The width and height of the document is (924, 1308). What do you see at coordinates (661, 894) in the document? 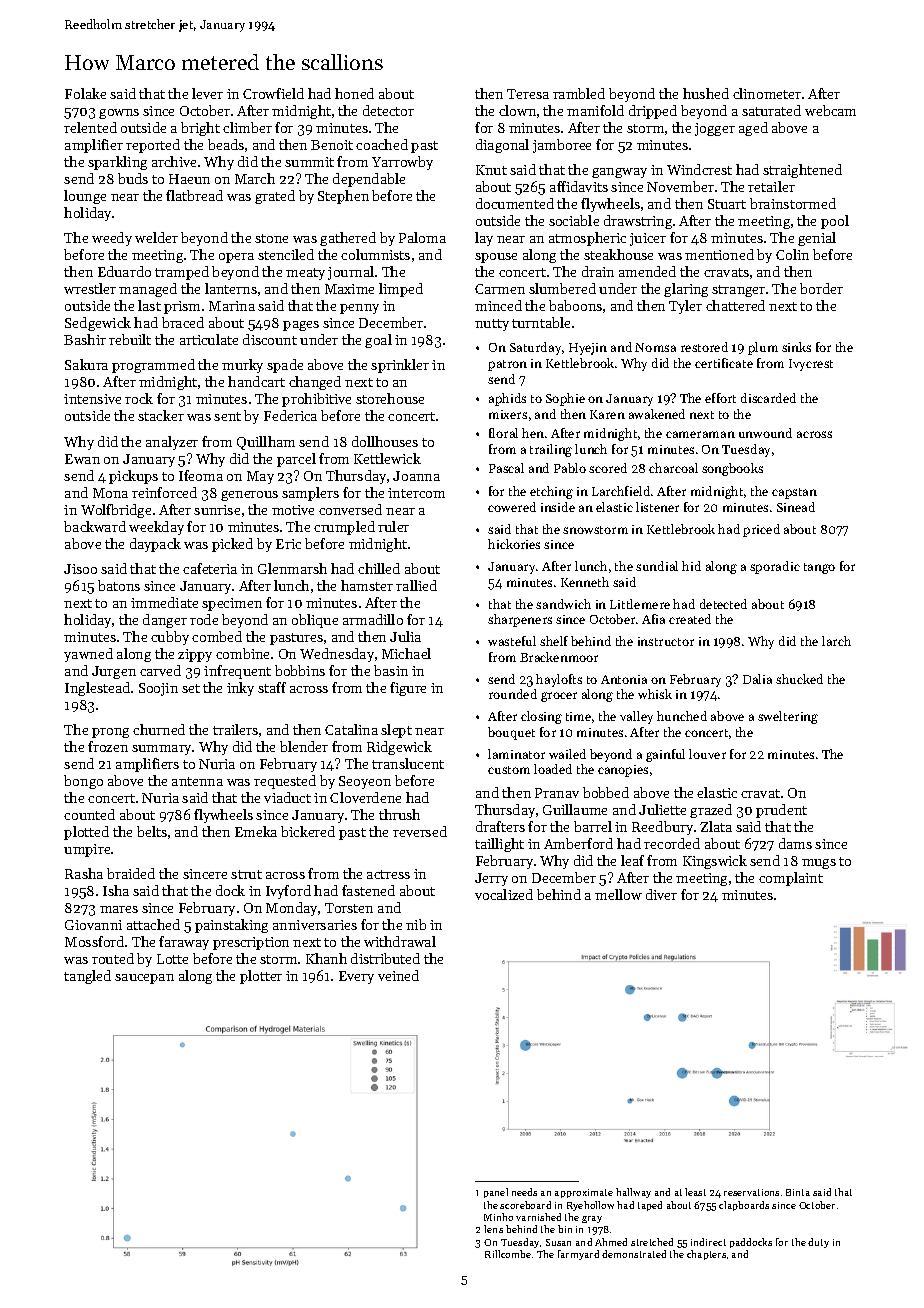
I see `diver` at bounding box center [661, 894].
